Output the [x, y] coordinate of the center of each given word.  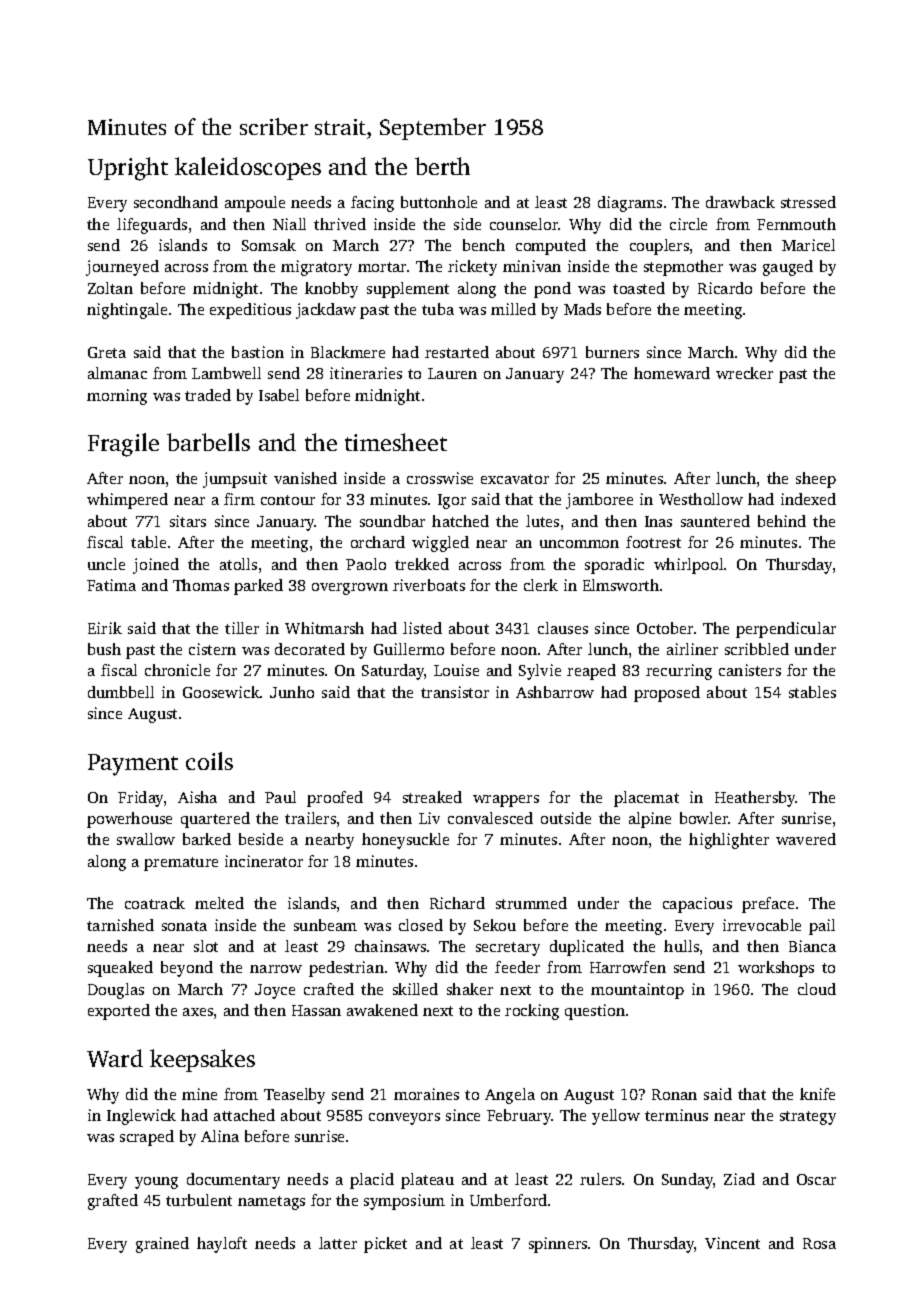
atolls [238, 564]
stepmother [683, 268]
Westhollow [701, 499]
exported [119, 1012]
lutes [542, 521]
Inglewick [141, 1117]
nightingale [127, 311]
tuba [438, 309]
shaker [470, 989]
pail [822, 927]
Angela [510, 1096]
